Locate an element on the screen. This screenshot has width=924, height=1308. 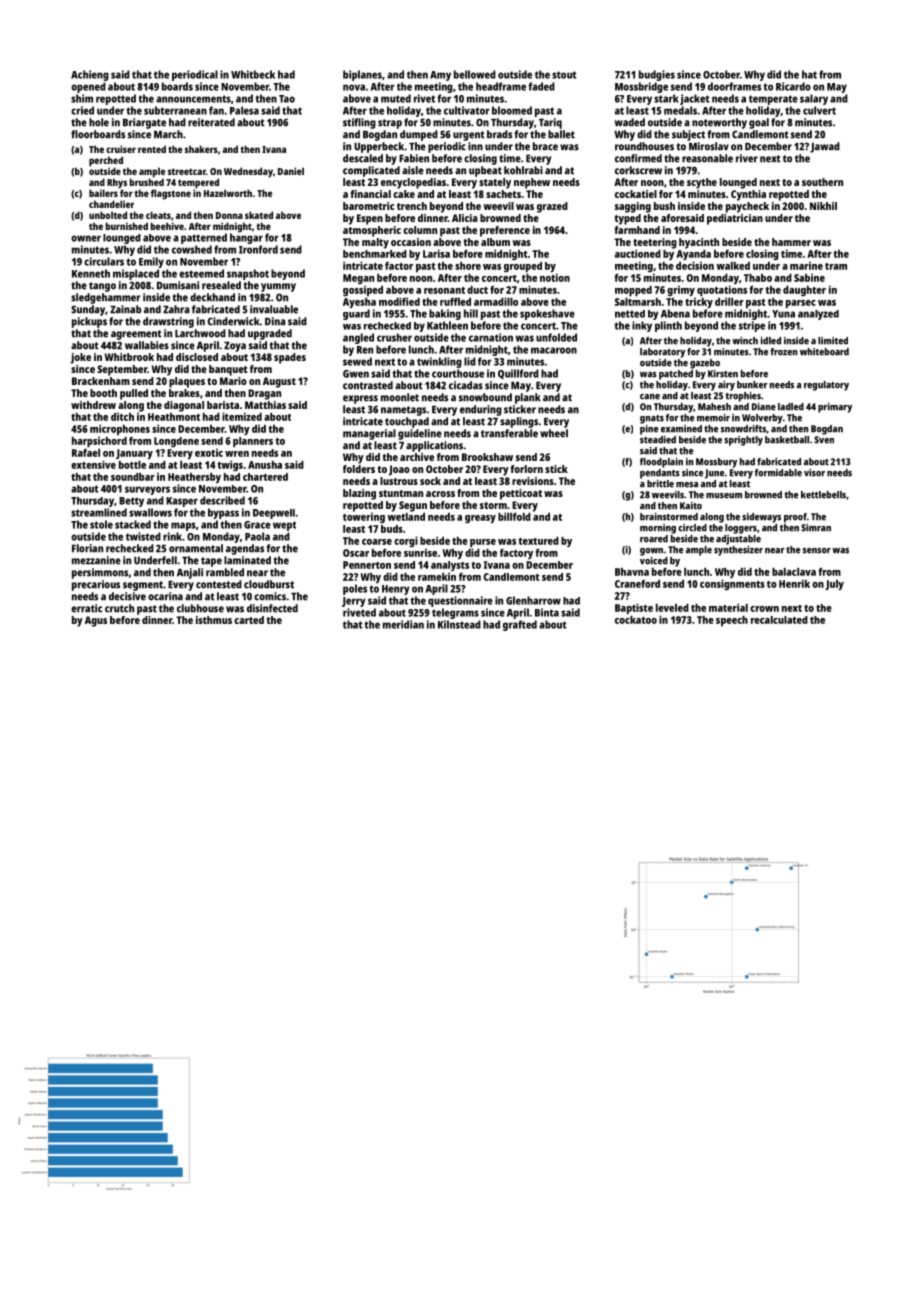
managerial is located at coordinates (369, 434).
